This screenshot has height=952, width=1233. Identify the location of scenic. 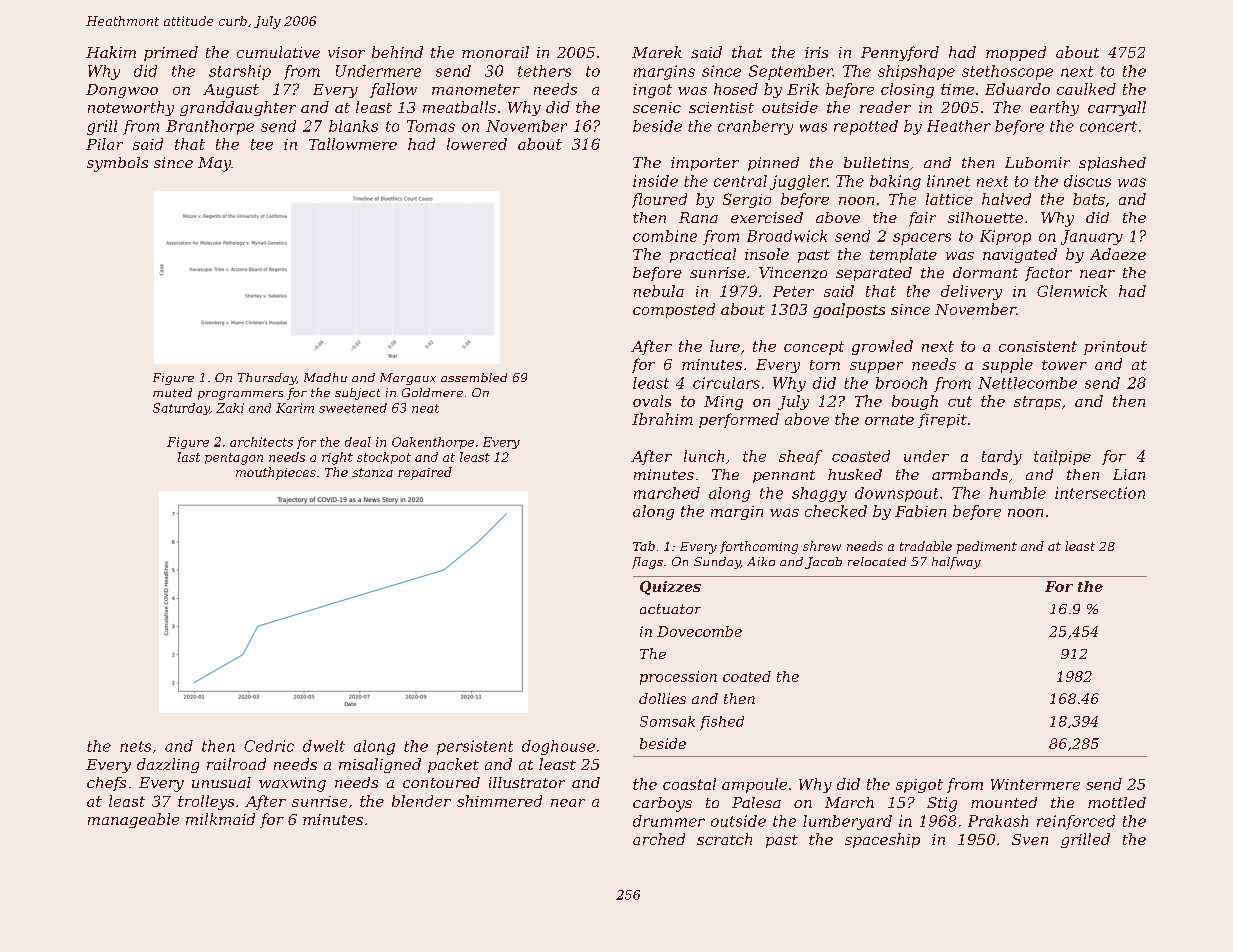
(657, 107).
